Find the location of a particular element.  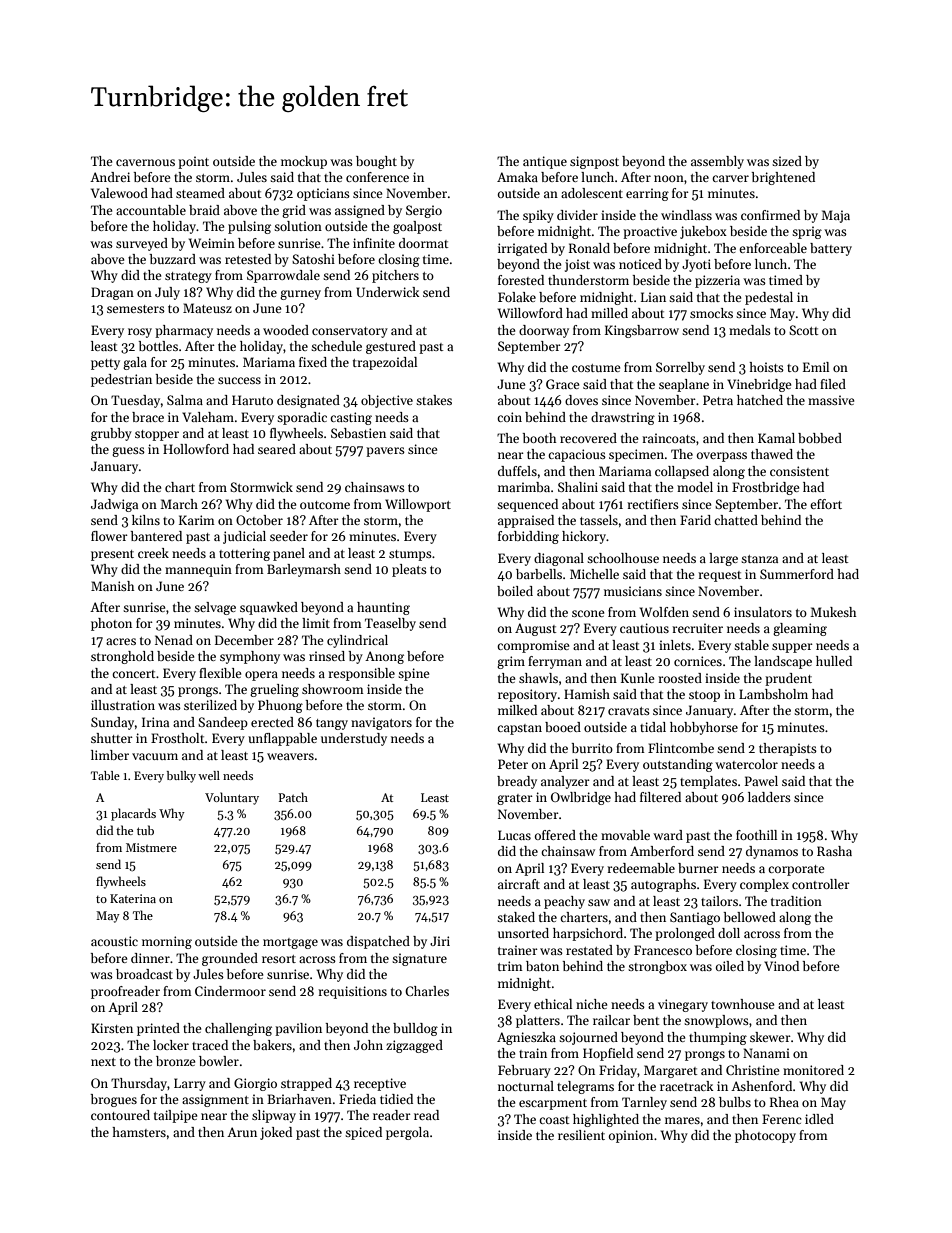

forested is located at coordinates (521, 280).
